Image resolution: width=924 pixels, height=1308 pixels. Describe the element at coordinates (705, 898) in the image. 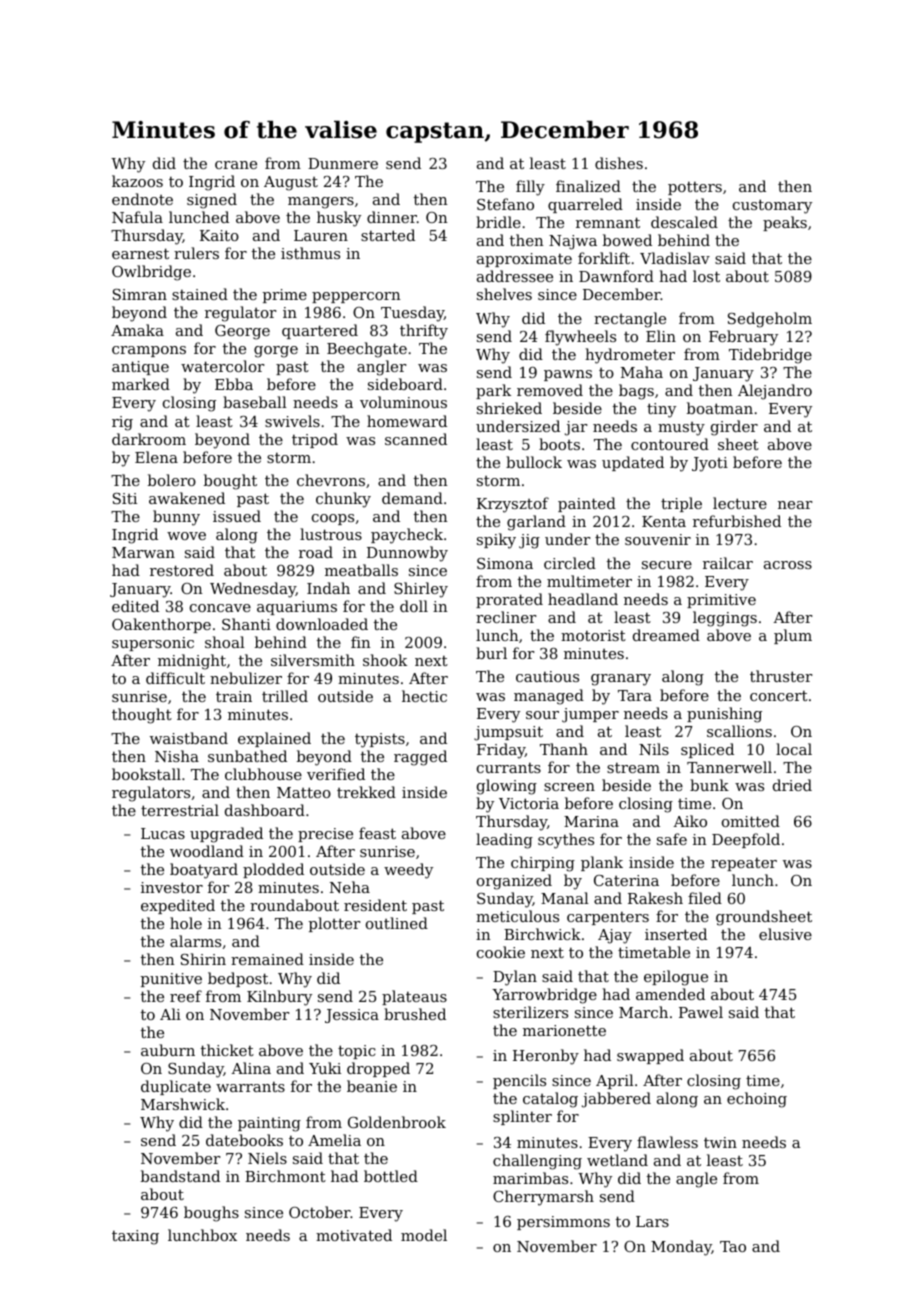

I see `filed` at that location.
